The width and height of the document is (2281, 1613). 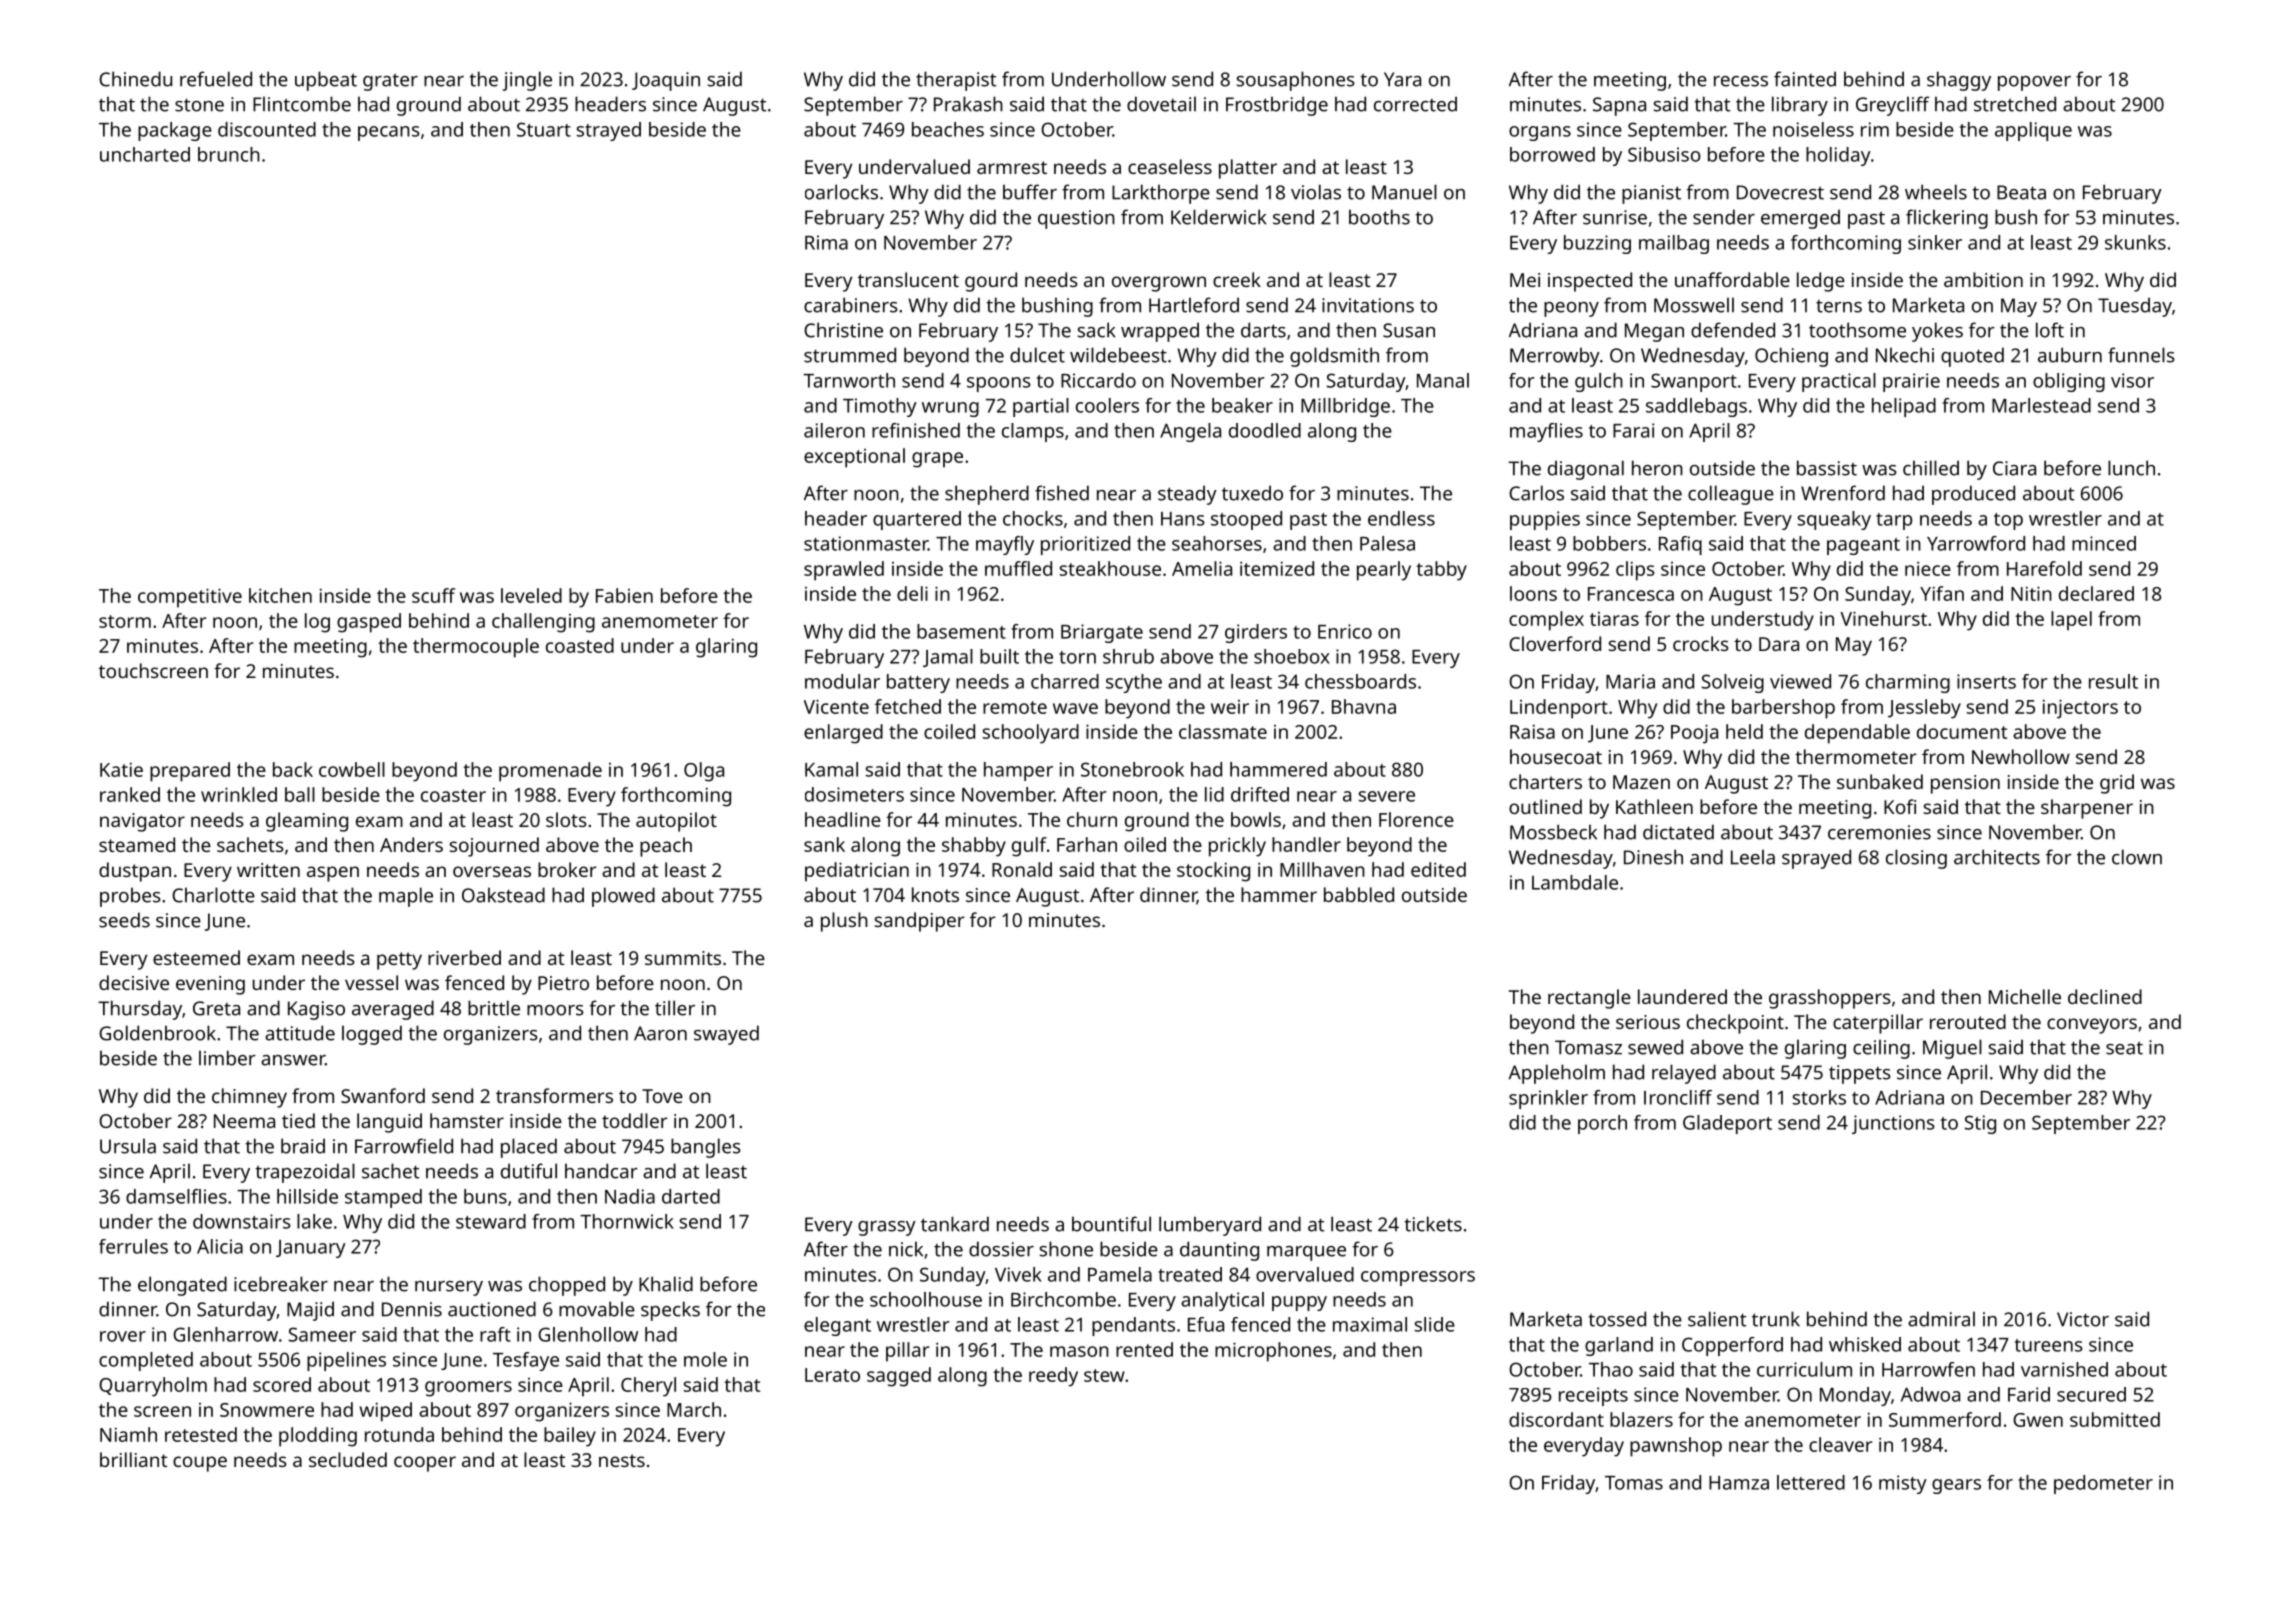 What do you see at coordinates (1161, 104) in the document?
I see `dovetail` at bounding box center [1161, 104].
